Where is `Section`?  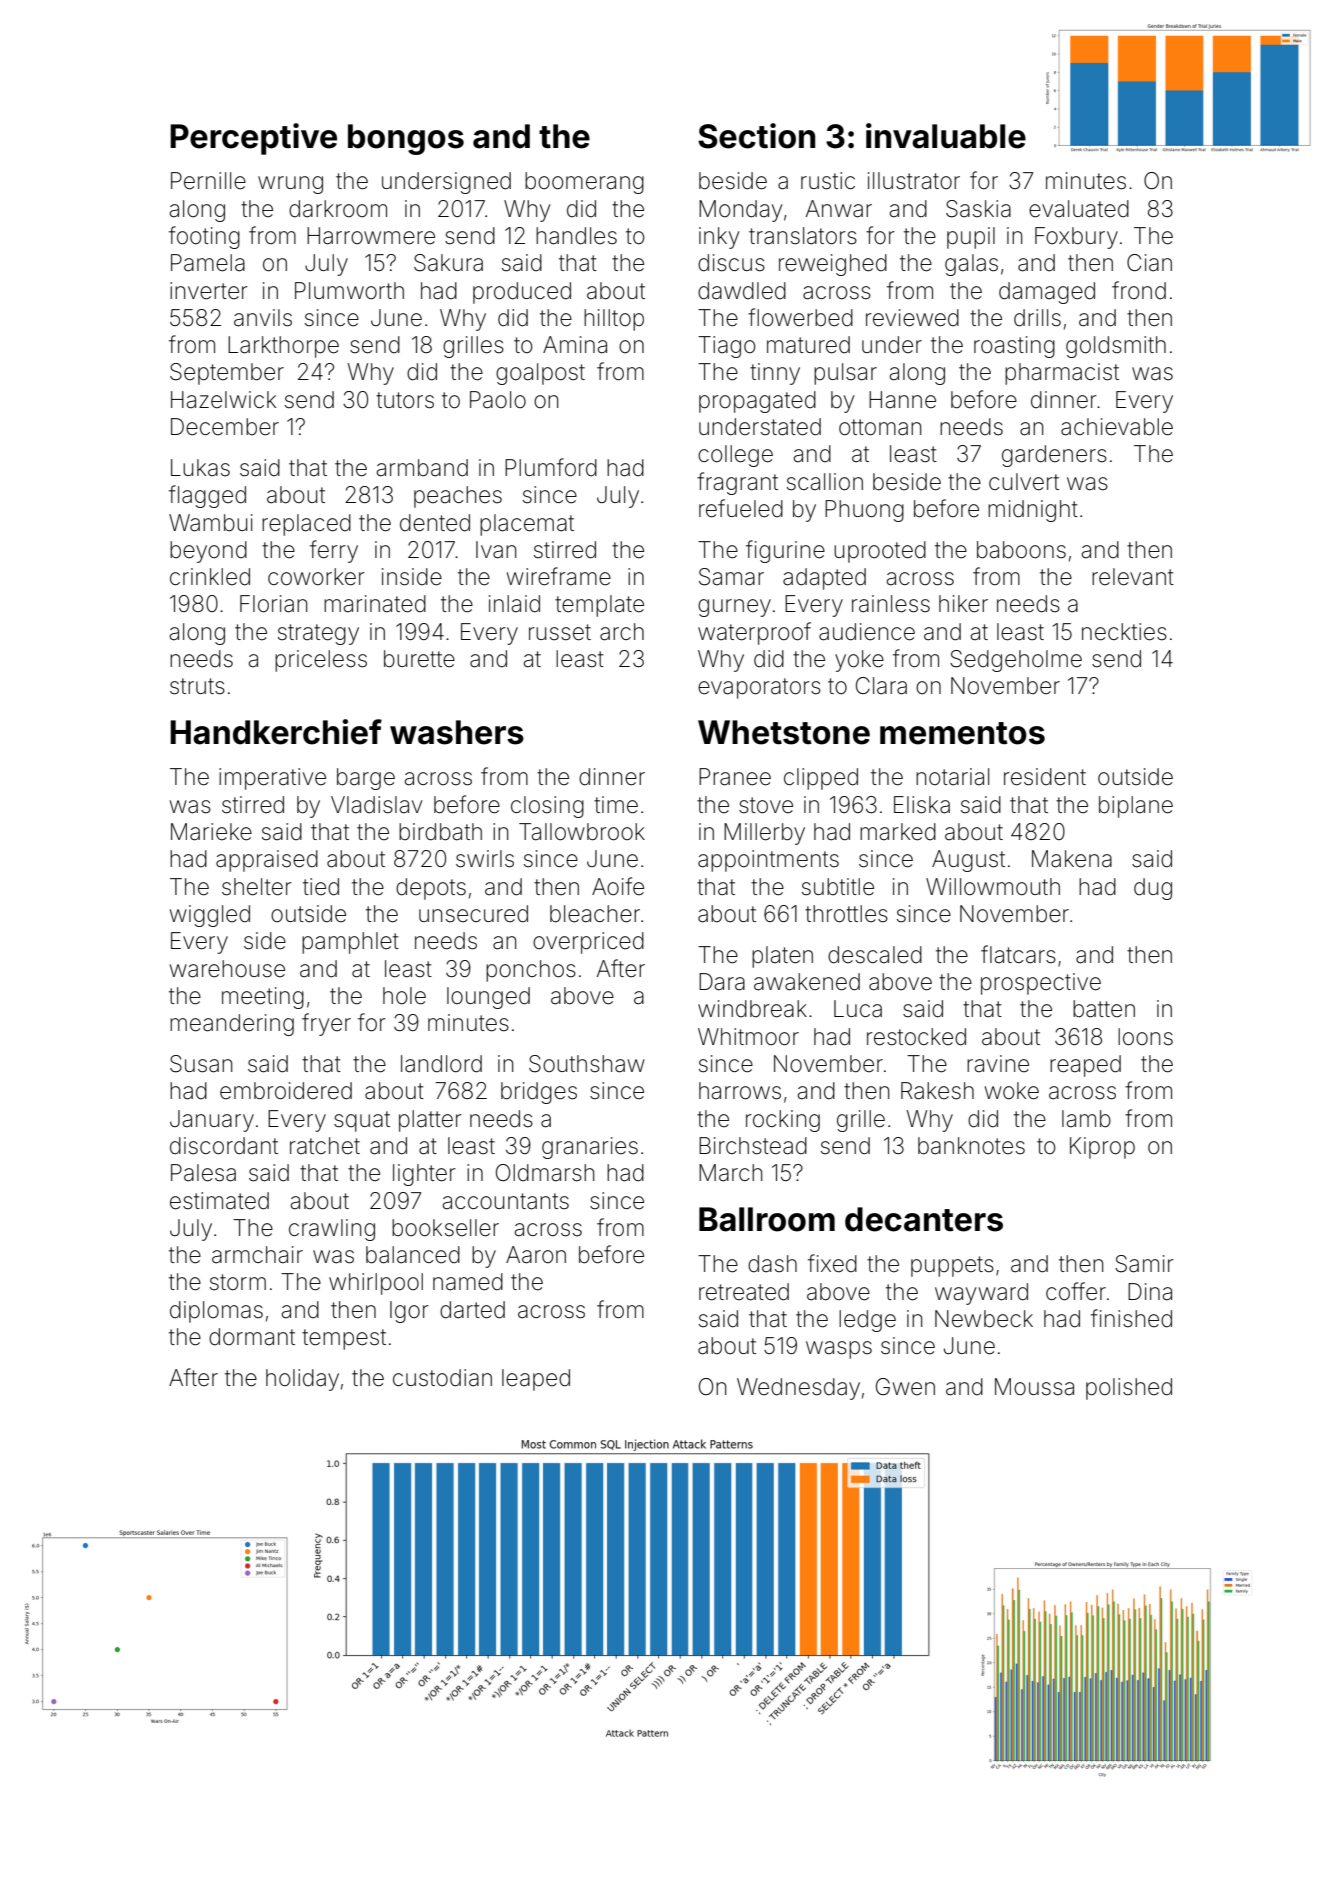
Section is located at coordinates (756, 136).
